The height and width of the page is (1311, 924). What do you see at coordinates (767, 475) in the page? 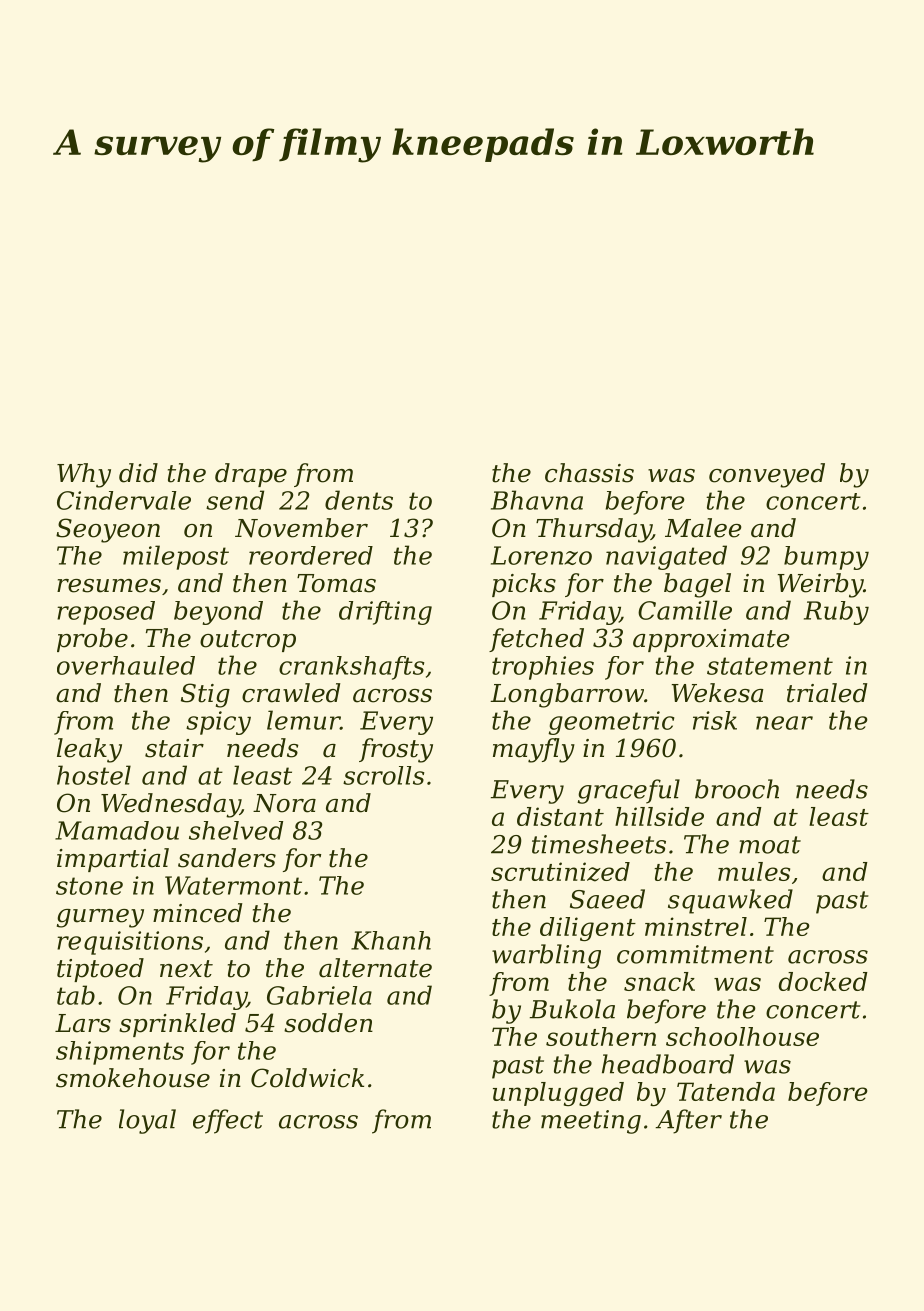
I see `conveyed` at bounding box center [767, 475].
